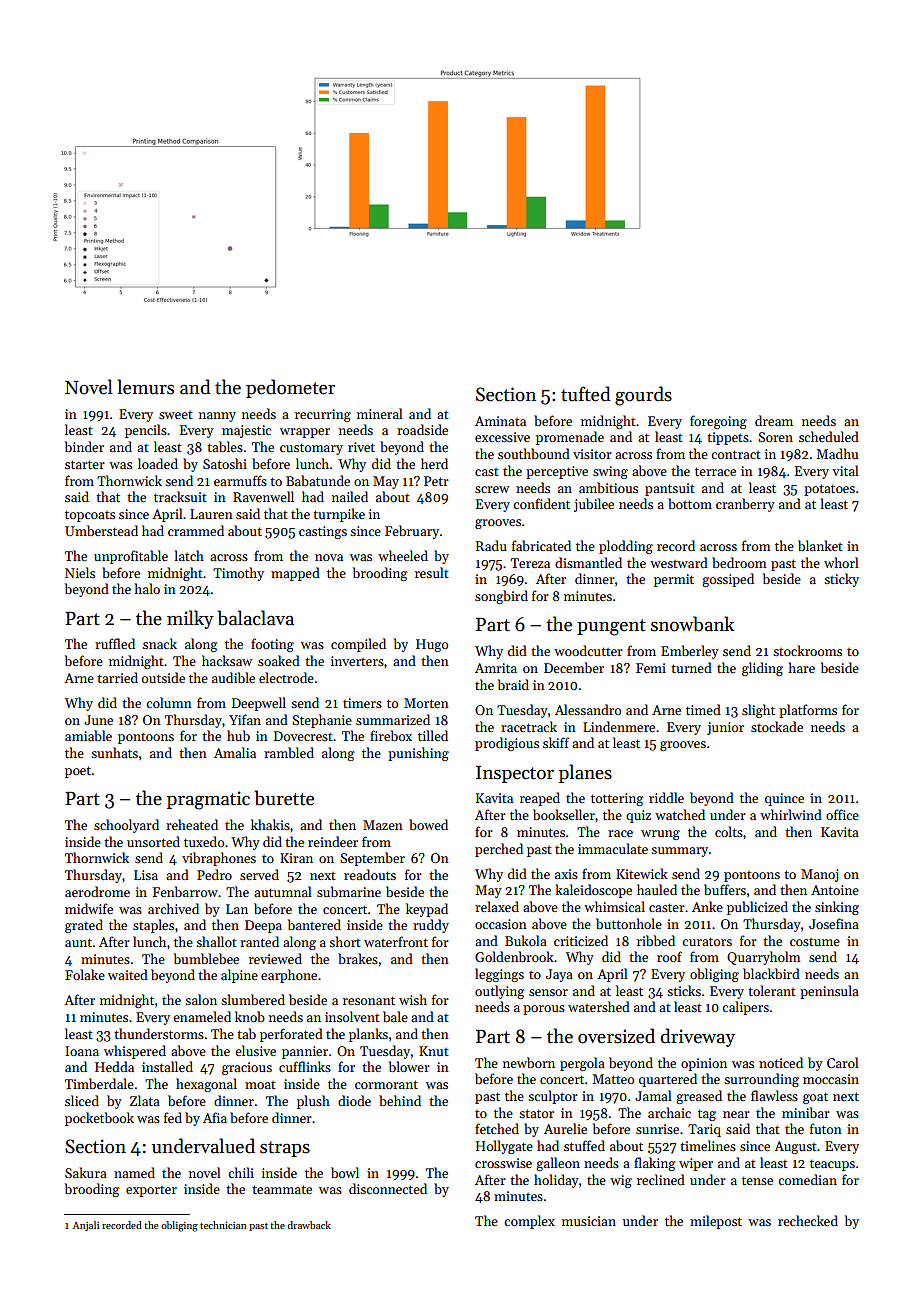  Describe the element at coordinates (145, 387) in the screenshot. I see `lemurs` at that location.
